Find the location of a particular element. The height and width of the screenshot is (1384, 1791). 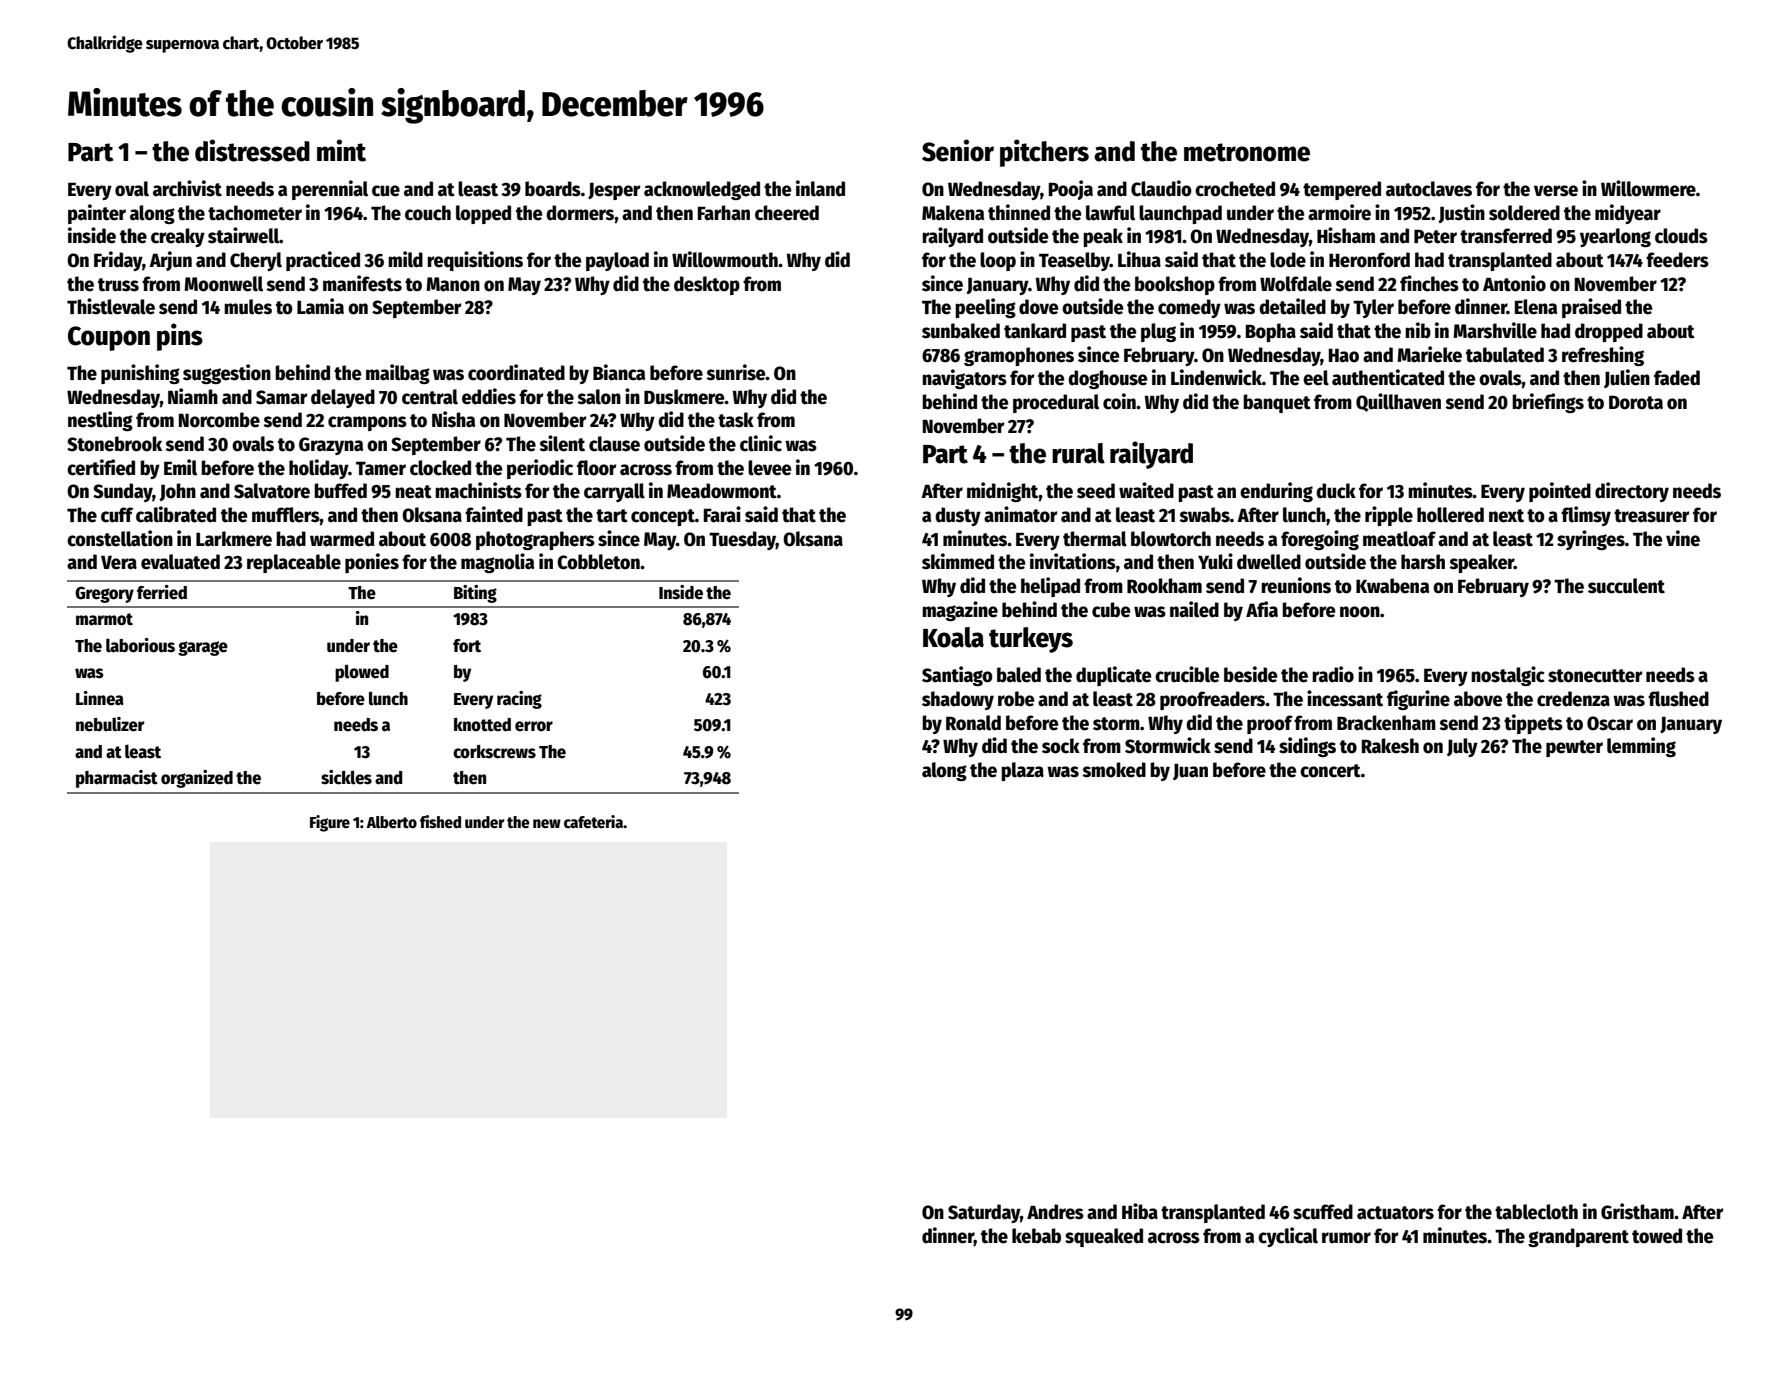

distressed is located at coordinates (252, 150).
